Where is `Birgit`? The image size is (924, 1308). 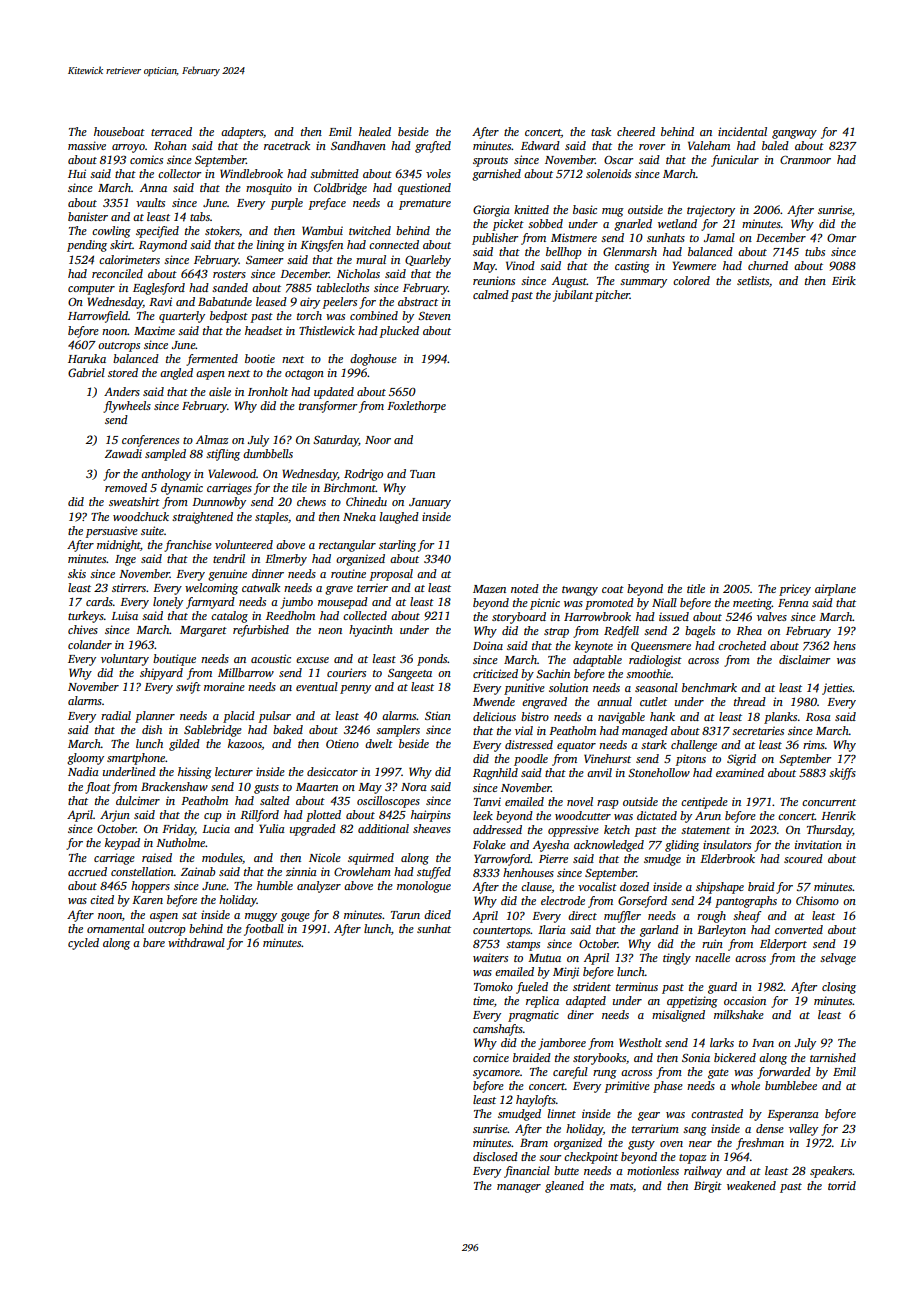
Birgit is located at coordinates (708, 1187).
